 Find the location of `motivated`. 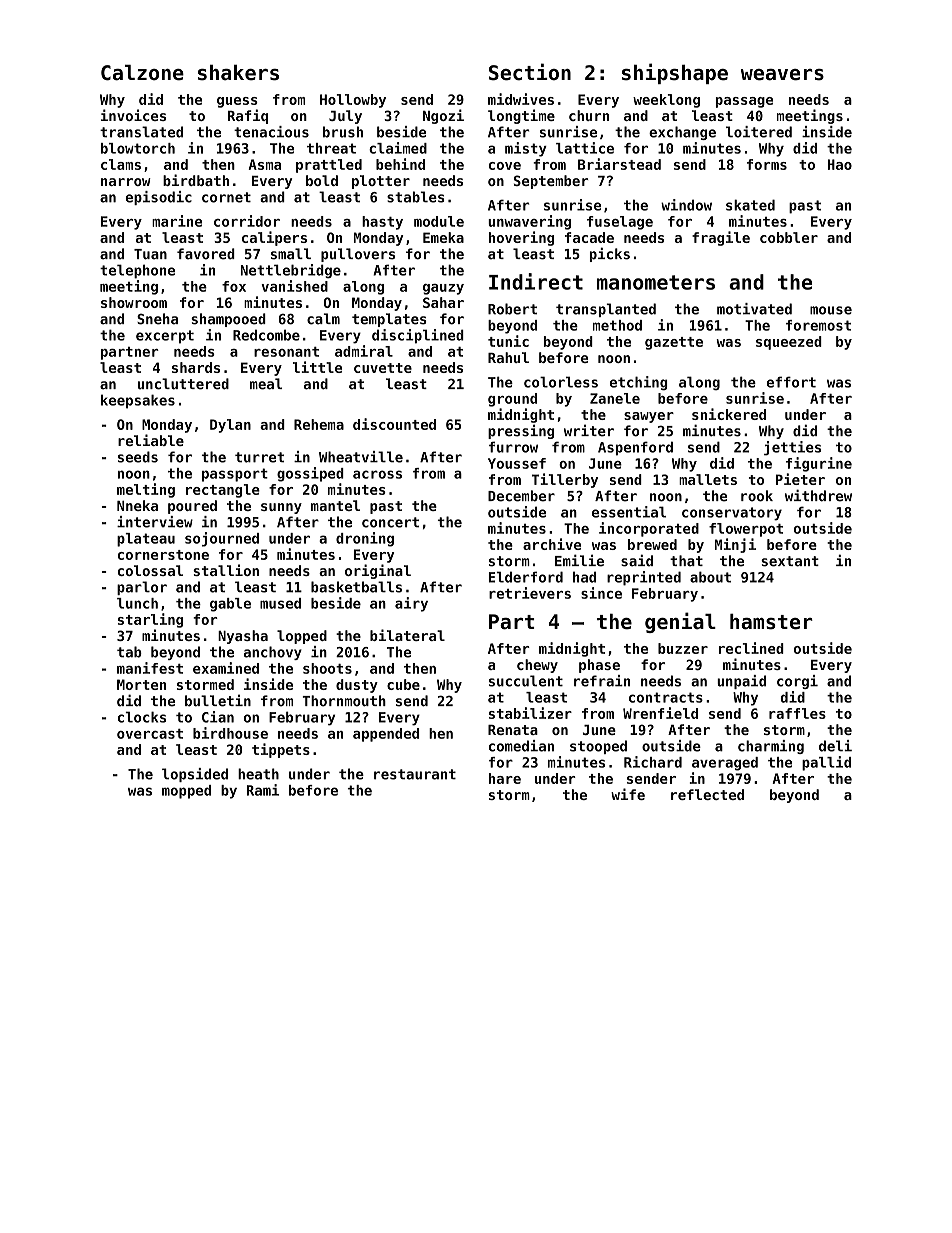

motivated is located at coordinates (754, 309).
